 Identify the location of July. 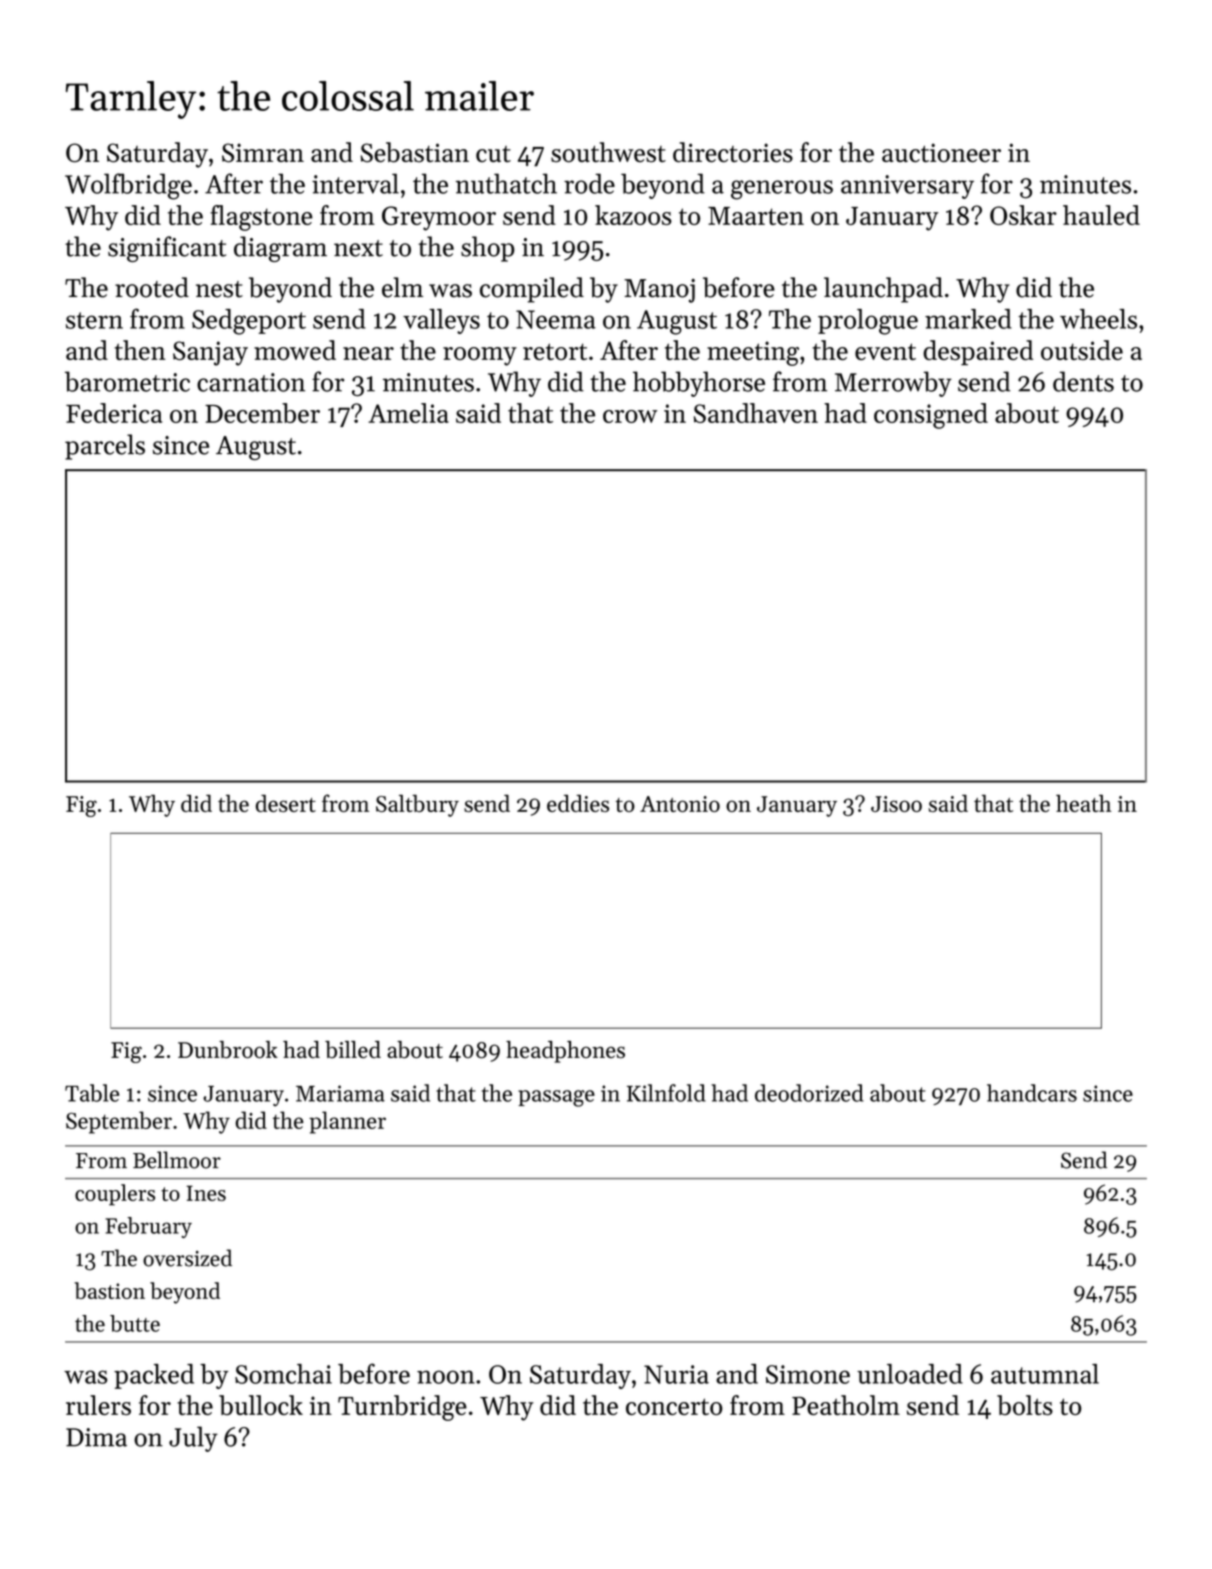
(193, 1439).
